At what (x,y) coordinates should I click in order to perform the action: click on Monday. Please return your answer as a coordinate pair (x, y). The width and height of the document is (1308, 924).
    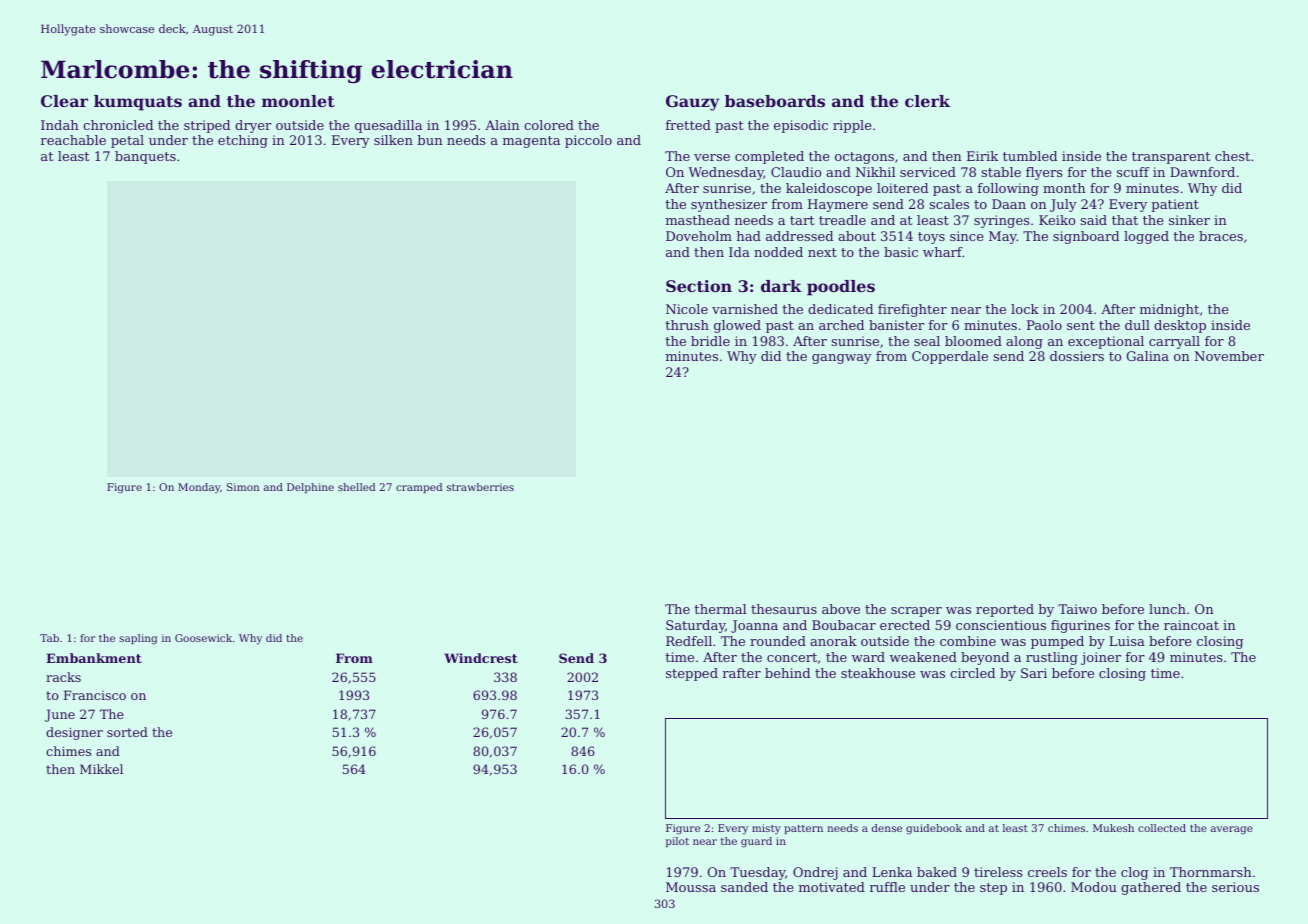
    Looking at the image, I should click on (199, 488).
